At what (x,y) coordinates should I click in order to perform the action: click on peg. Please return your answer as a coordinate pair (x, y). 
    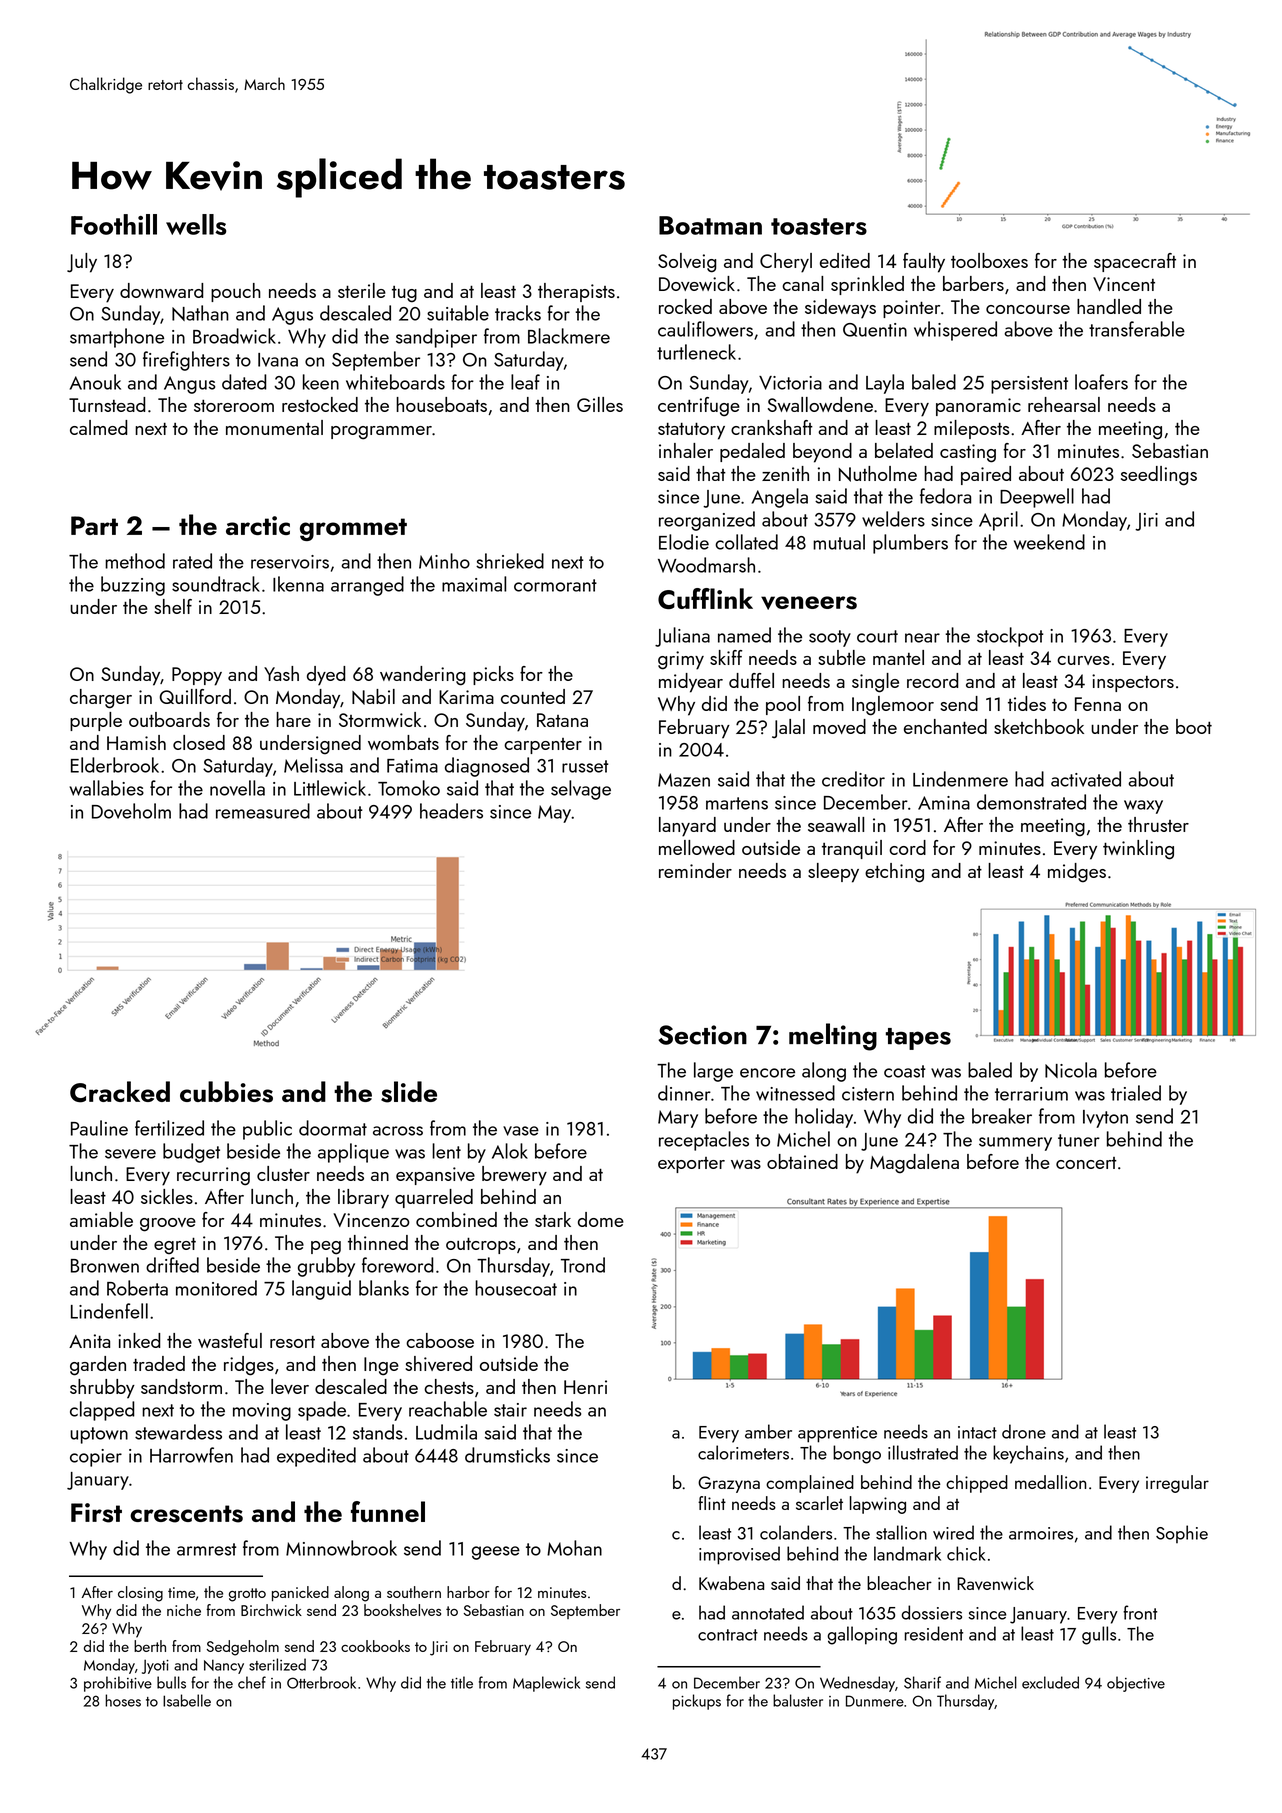
    Looking at the image, I should click on (326, 1248).
